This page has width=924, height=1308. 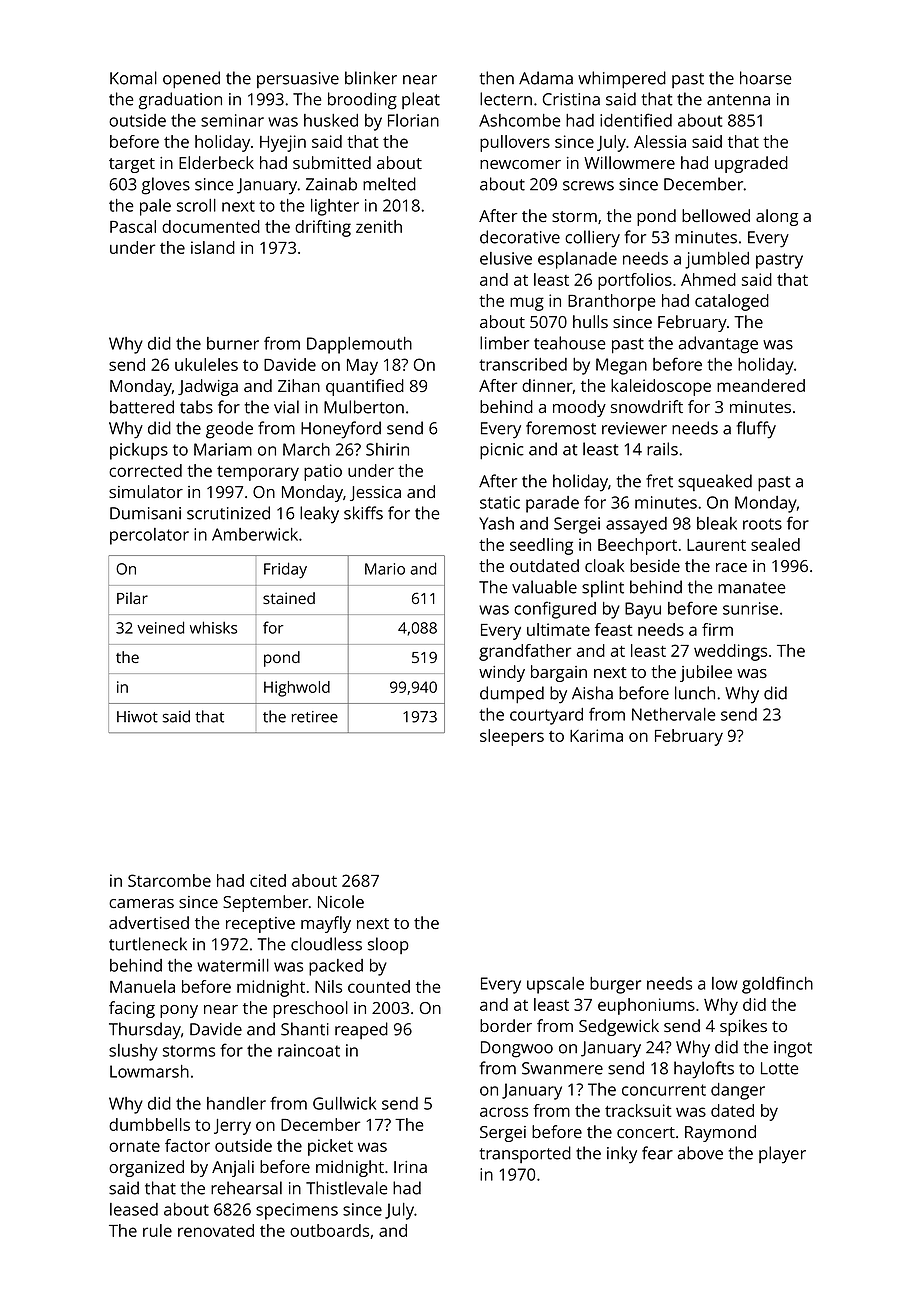 What do you see at coordinates (555, 985) in the page?
I see `upscale` at bounding box center [555, 985].
